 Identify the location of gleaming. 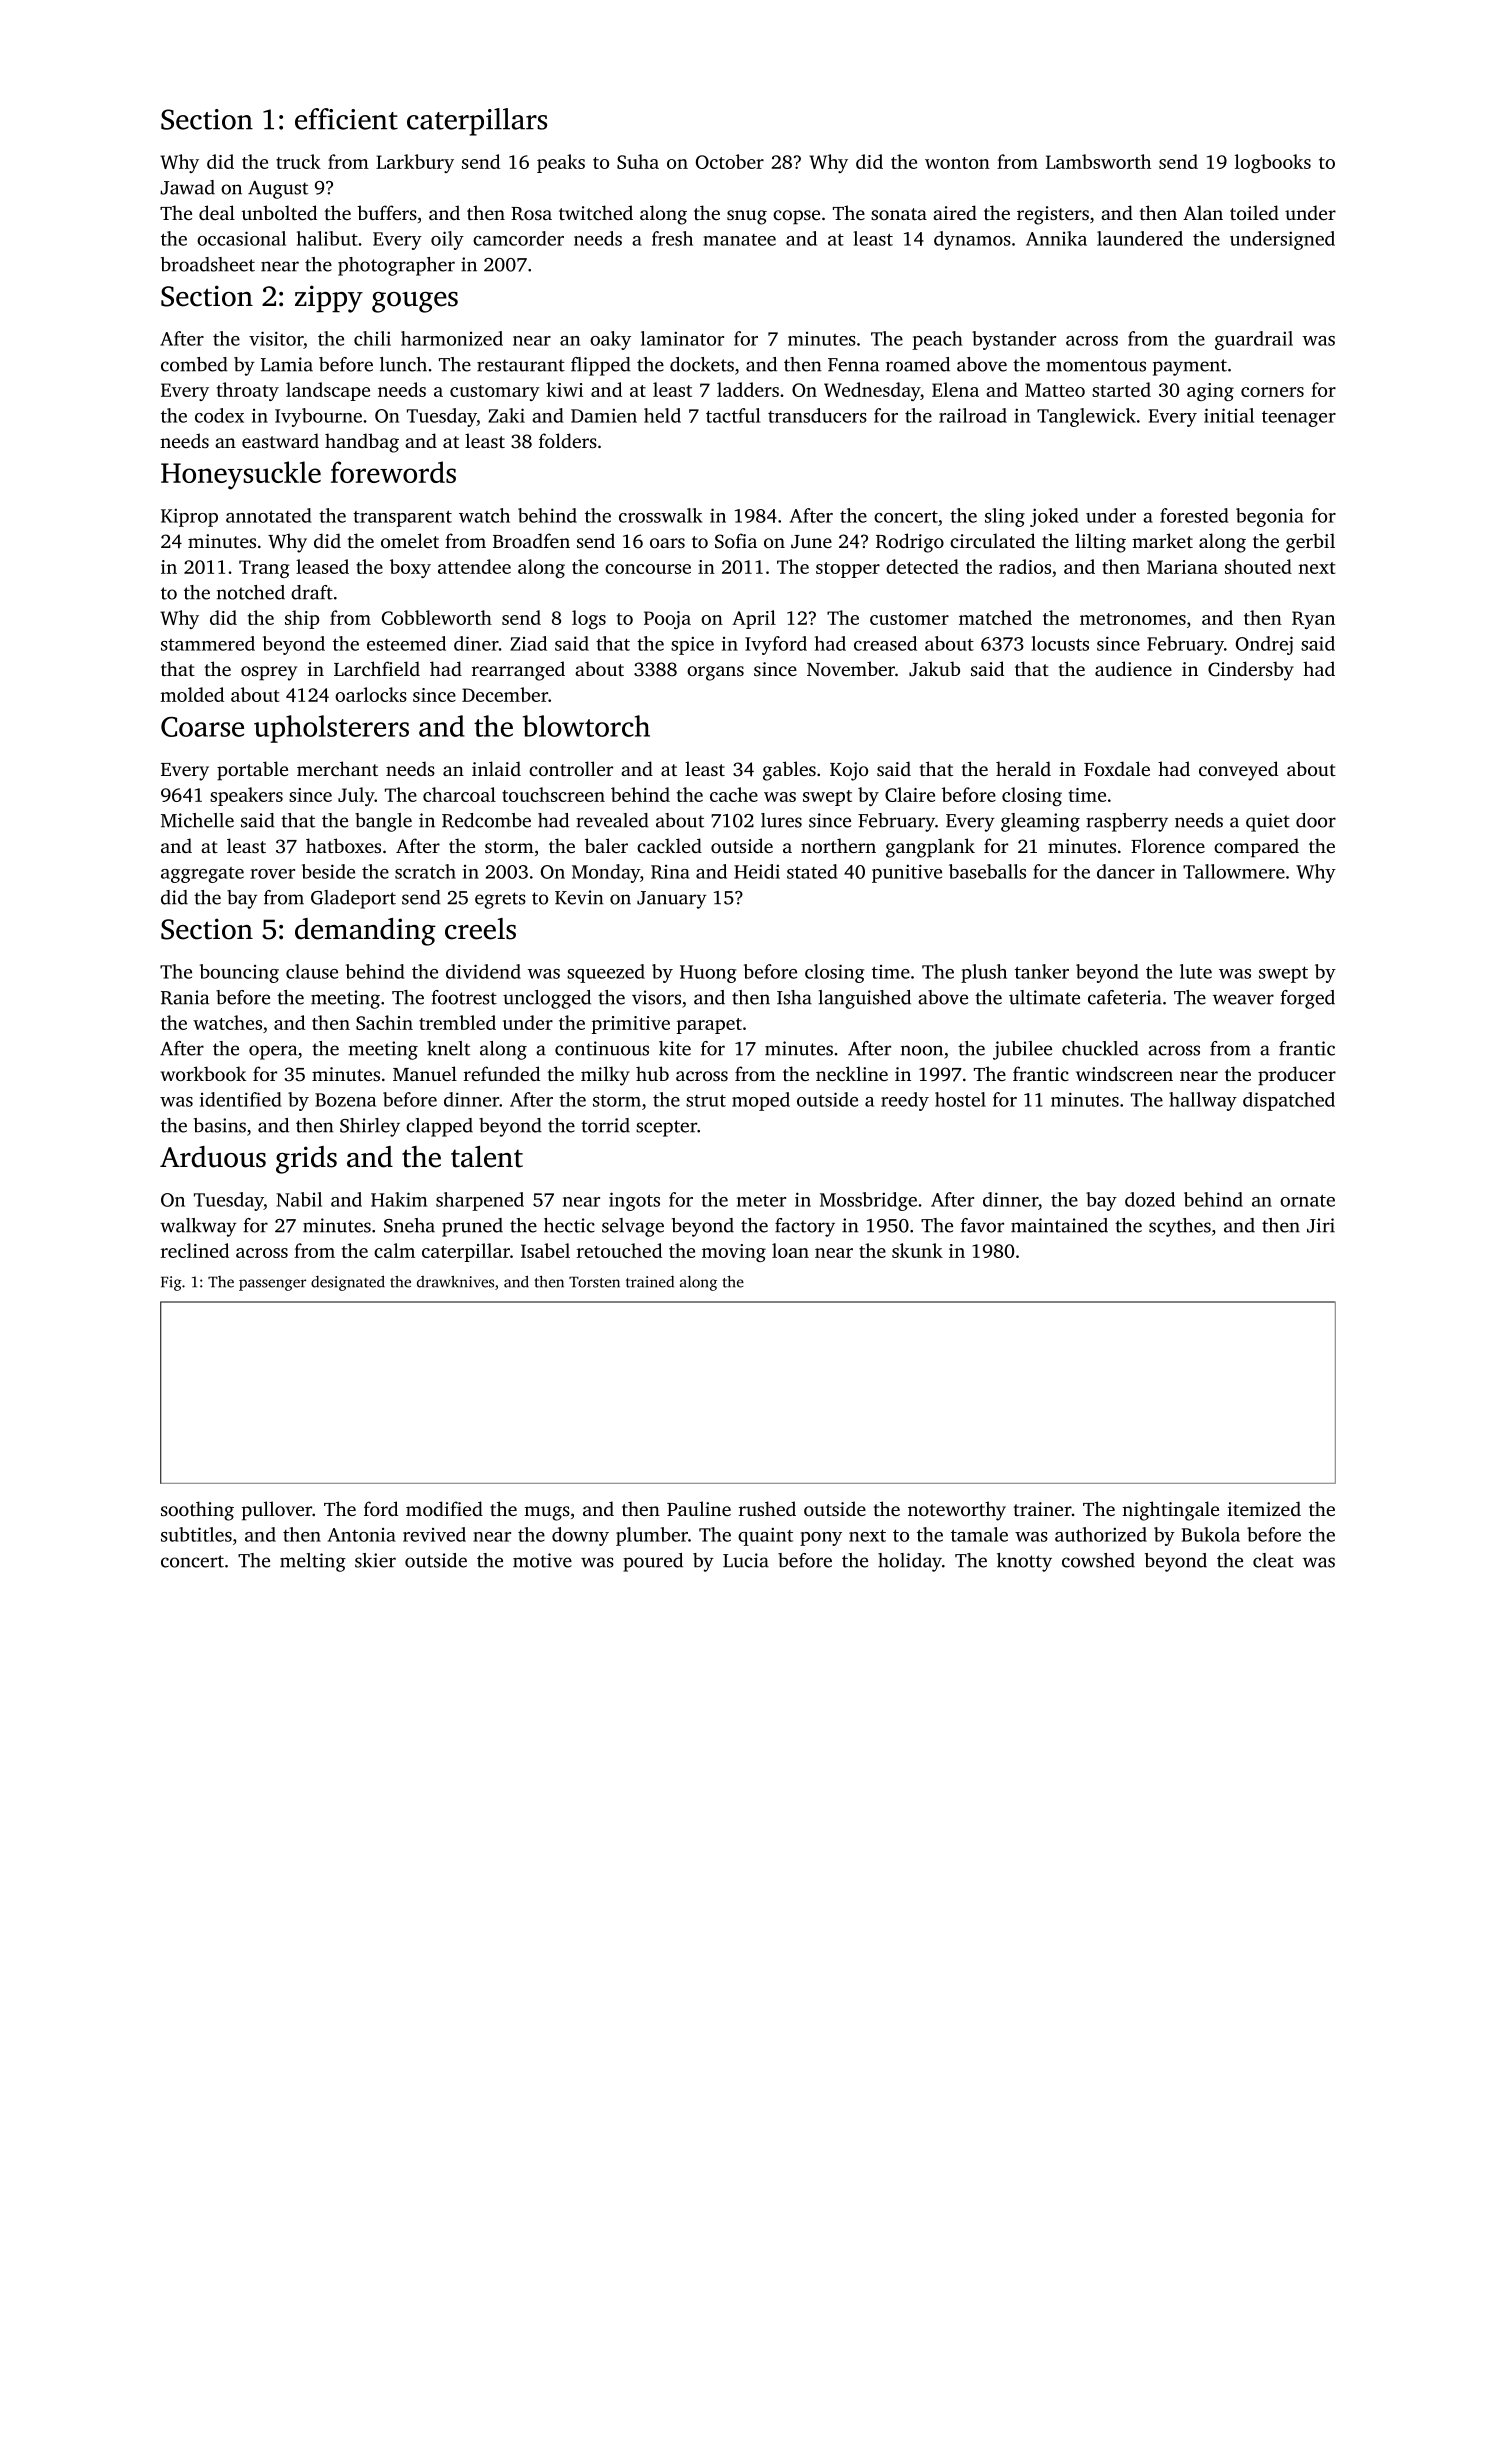
(1040, 822).
